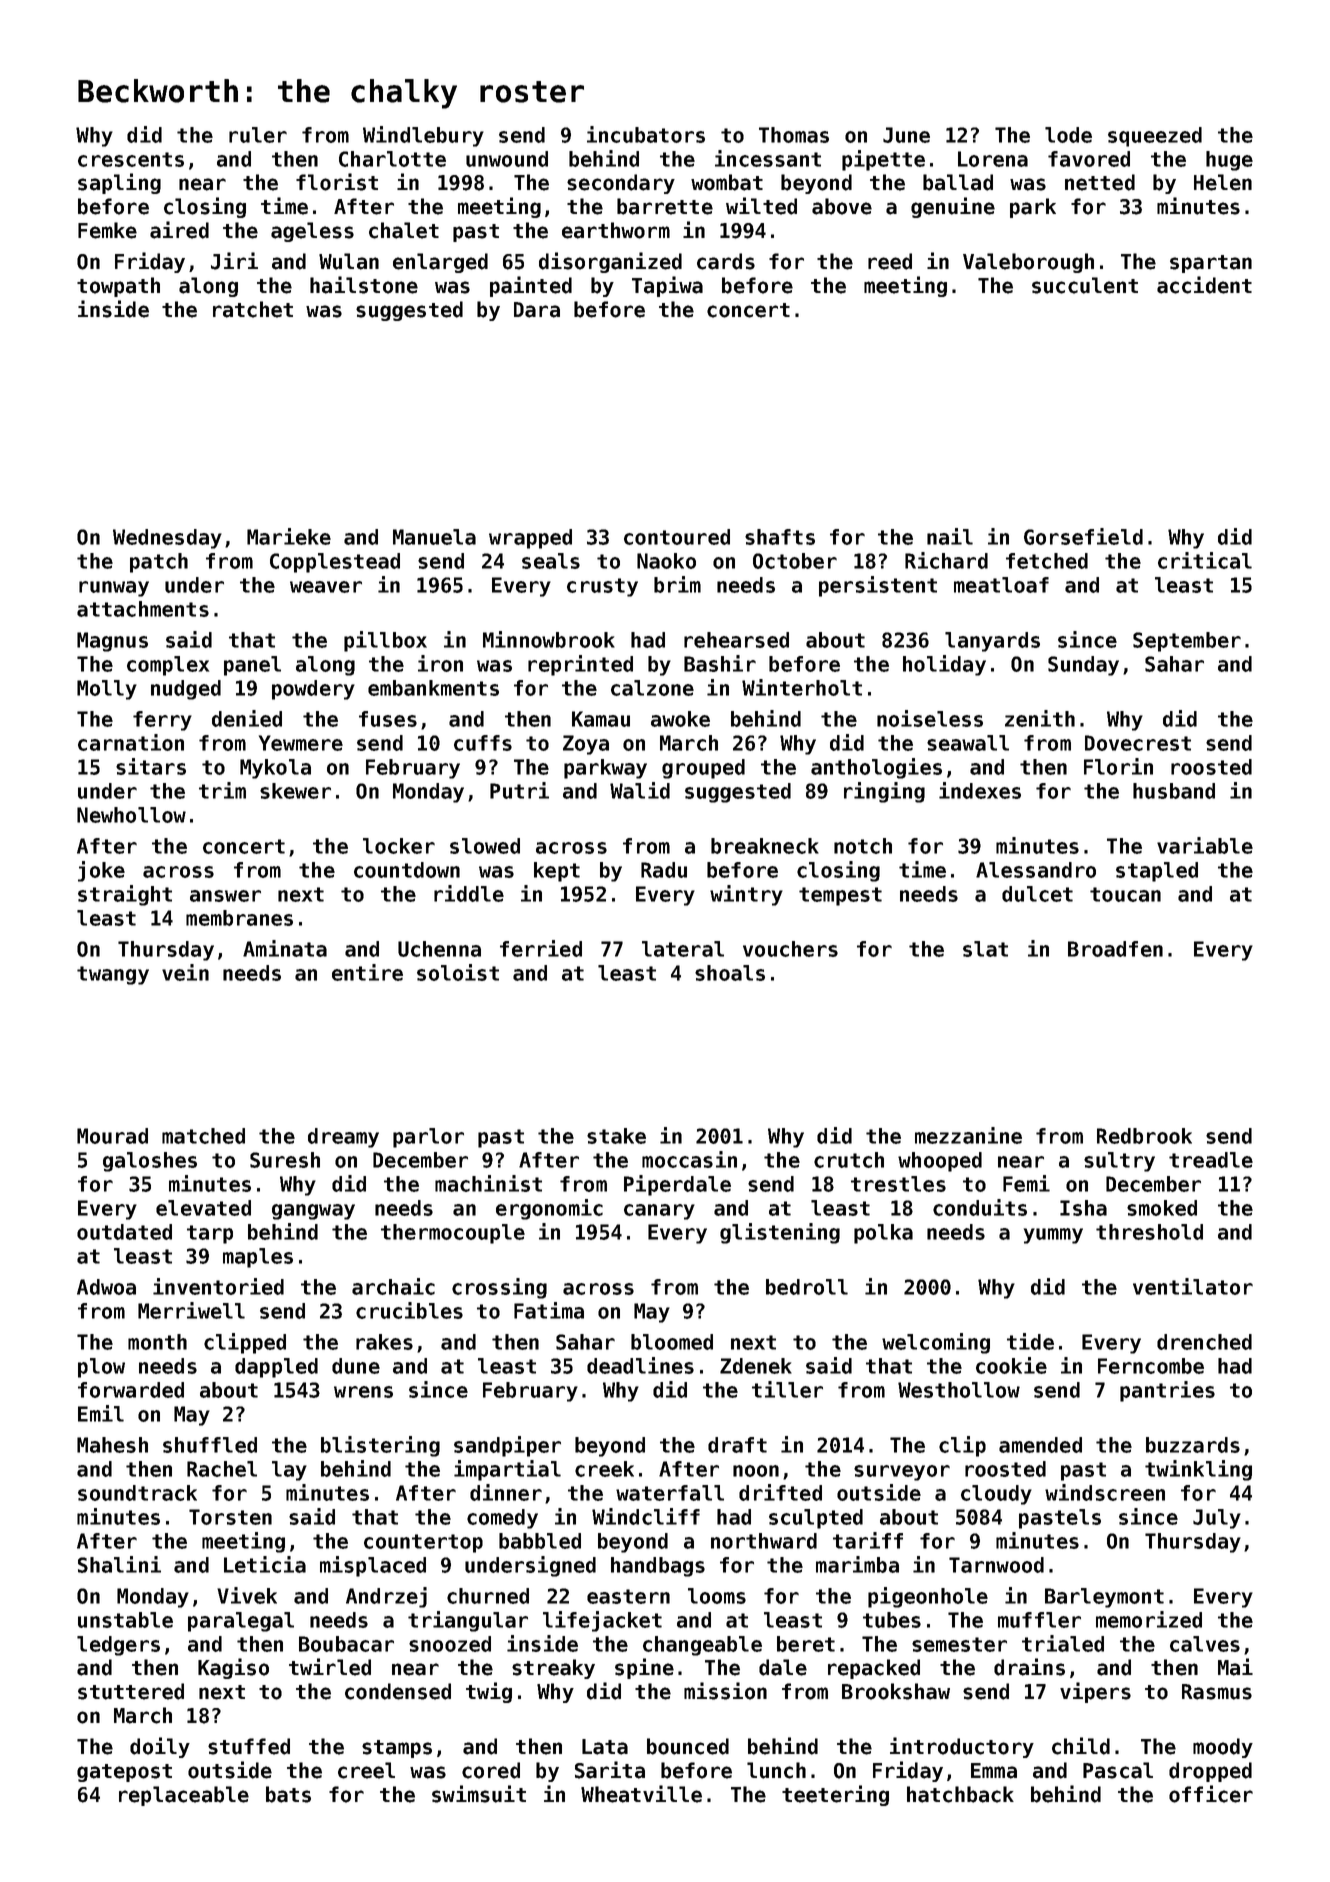 The image size is (1330, 1882). I want to click on Gorsefield, so click(1083, 536).
